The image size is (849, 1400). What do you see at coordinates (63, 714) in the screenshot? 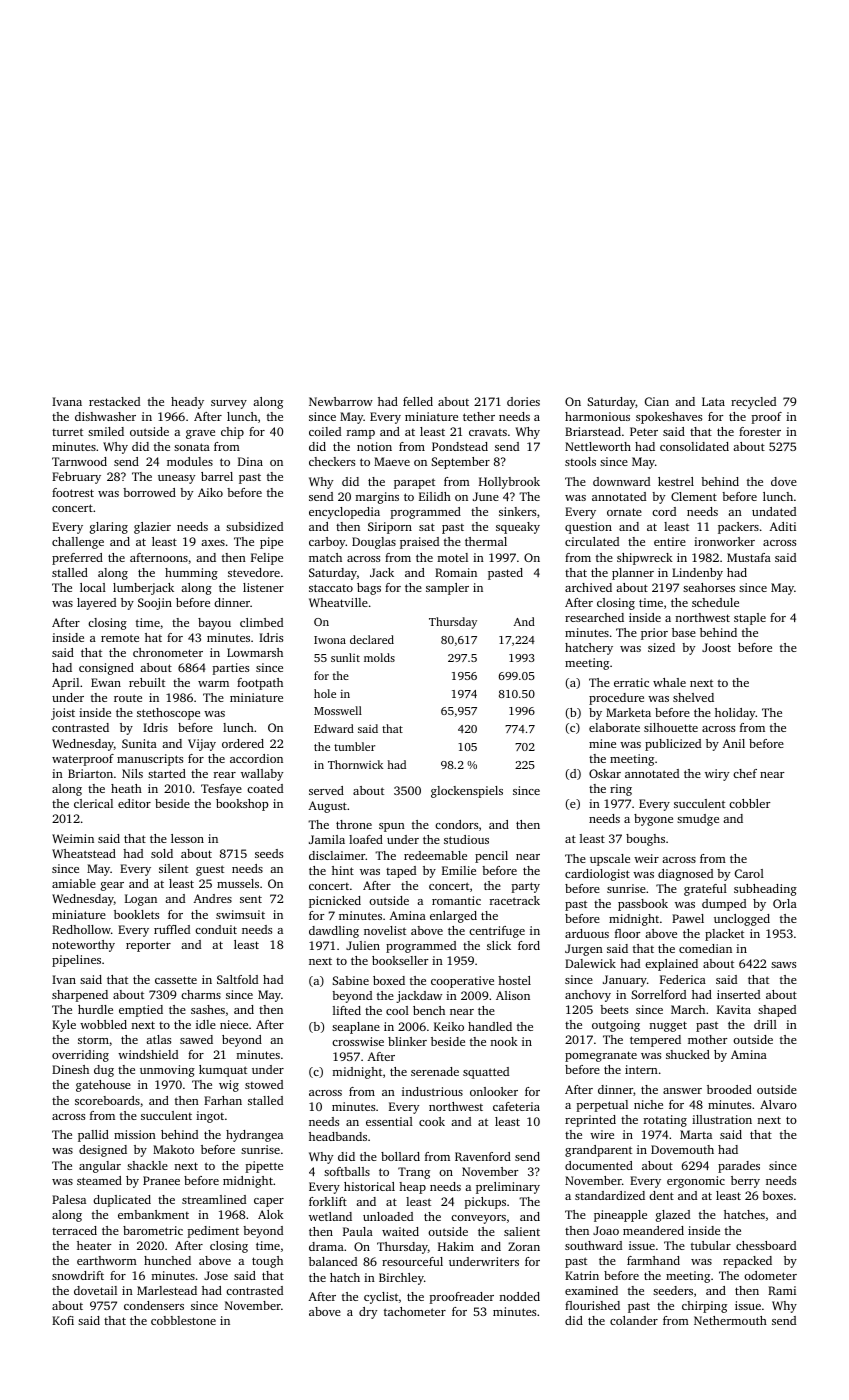
I see `joist` at bounding box center [63, 714].
